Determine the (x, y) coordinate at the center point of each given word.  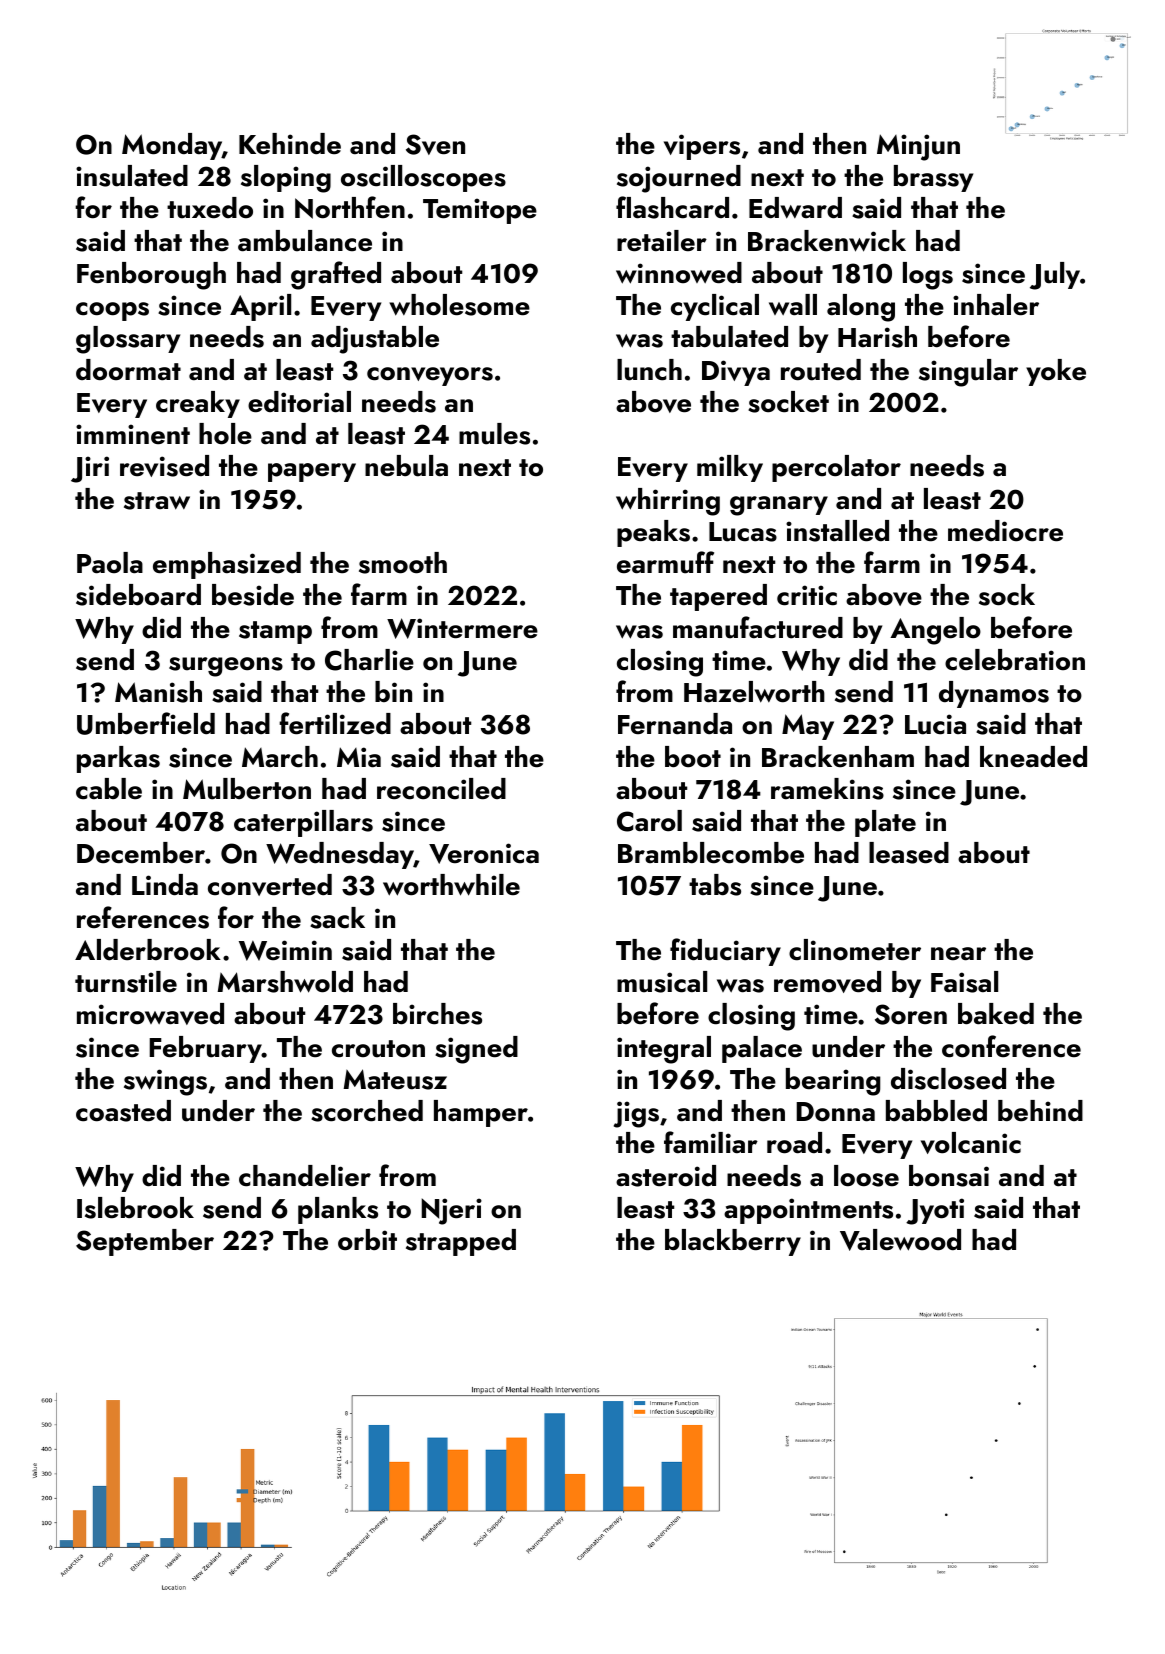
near (958, 954)
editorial (299, 402)
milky (730, 468)
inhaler (996, 305)
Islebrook (135, 1208)
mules (494, 434)
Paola (110, 563)
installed (837, 531)
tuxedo (210, 208)
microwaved (150, 1014)
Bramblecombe (711, 853)
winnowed (679, 273)
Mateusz (395, 1079)
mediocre (1005, 531)
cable (109, 789)
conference (1011, 1046)
